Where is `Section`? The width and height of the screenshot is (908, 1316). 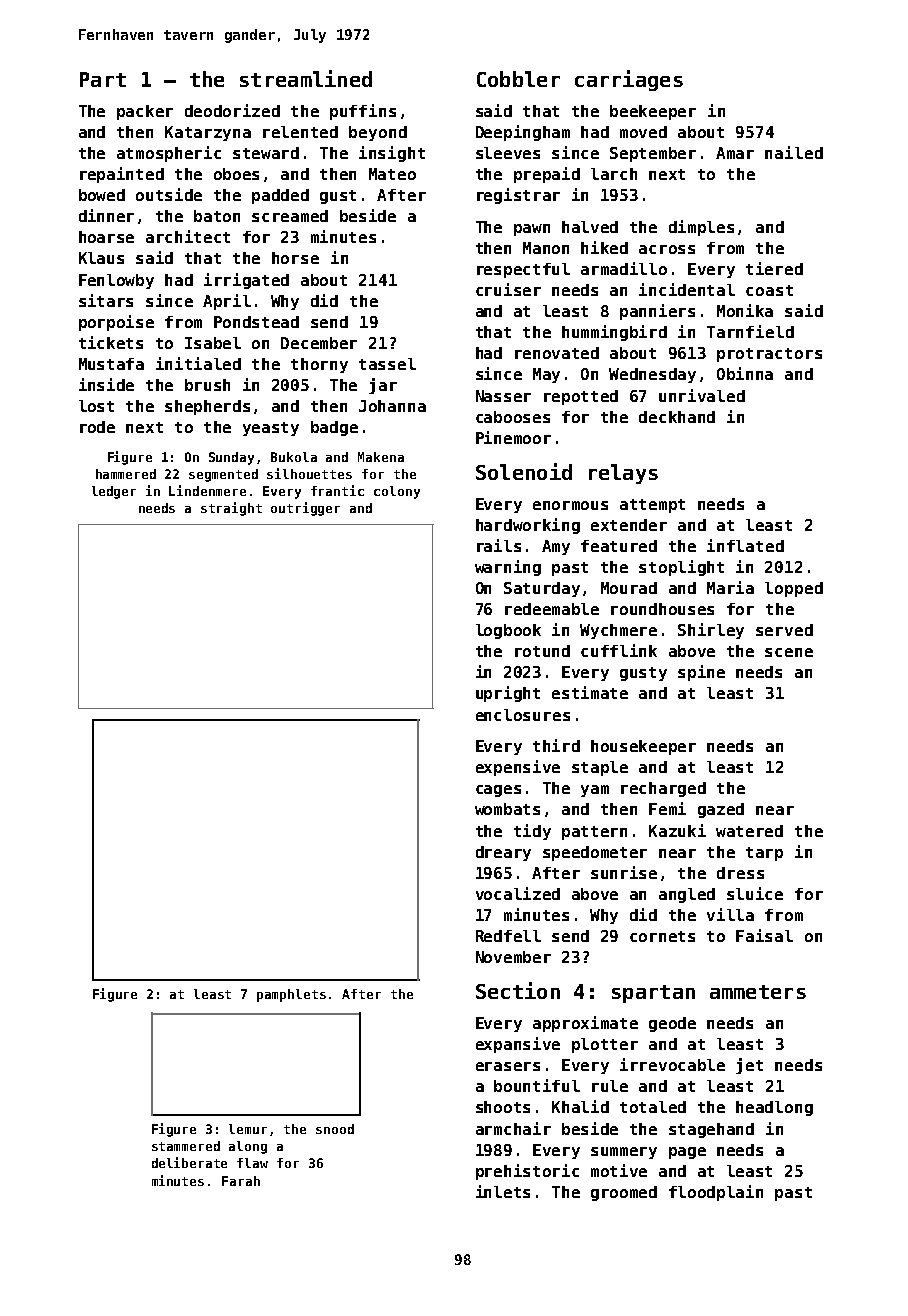
Section is located at coordinates (518, 990).
